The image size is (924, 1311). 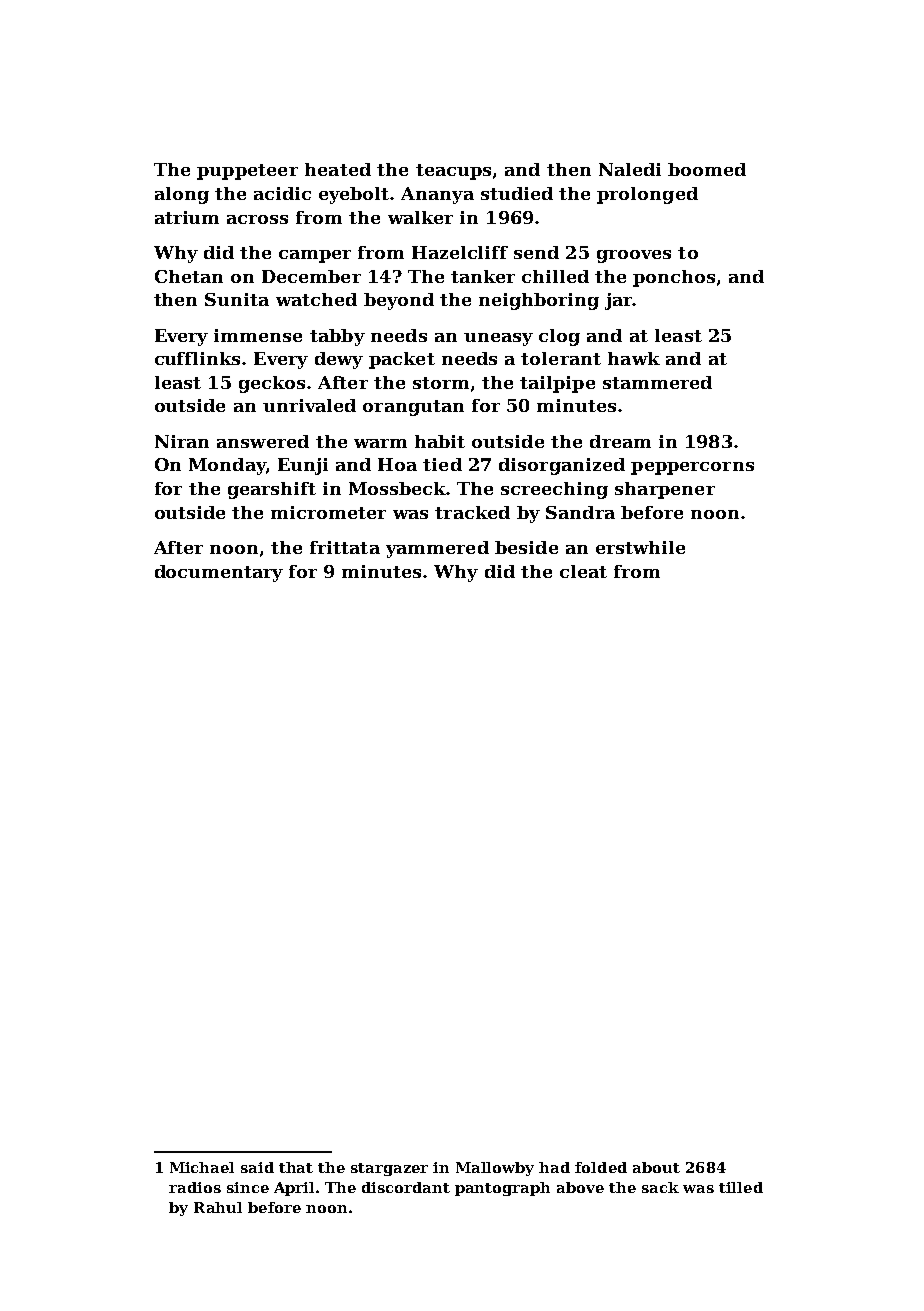 What do you see at coordinates (257, 1167) in the document?
I see `said` at bounding box center [257, 1167].
